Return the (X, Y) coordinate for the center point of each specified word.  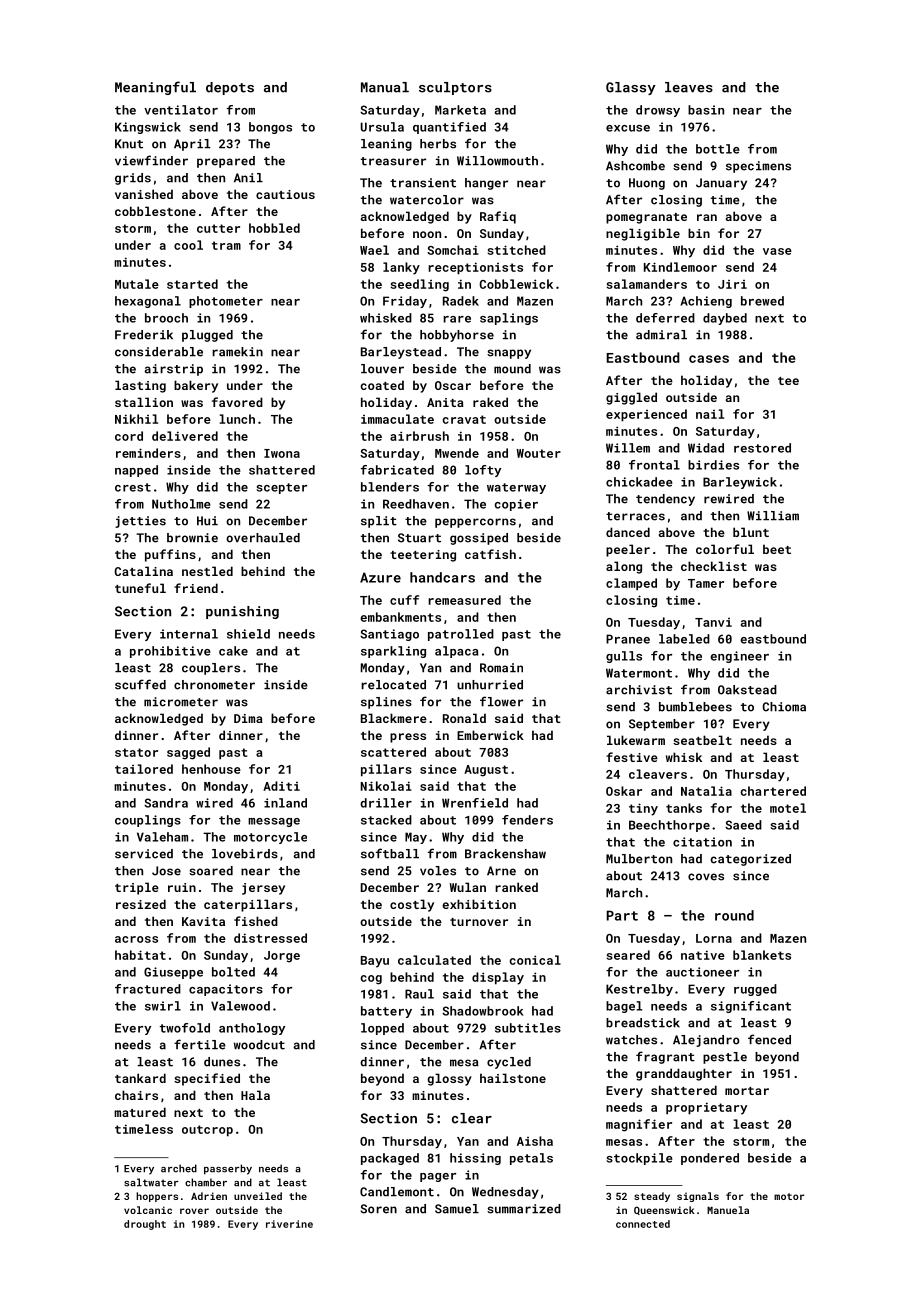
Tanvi (713, 622)
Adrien (209, 1196)
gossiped (479, 539)
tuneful (140, 588)
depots (230, 88)
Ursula (382, 127)
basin (706, 110)
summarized (524, 1209)
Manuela (728, 1210)
